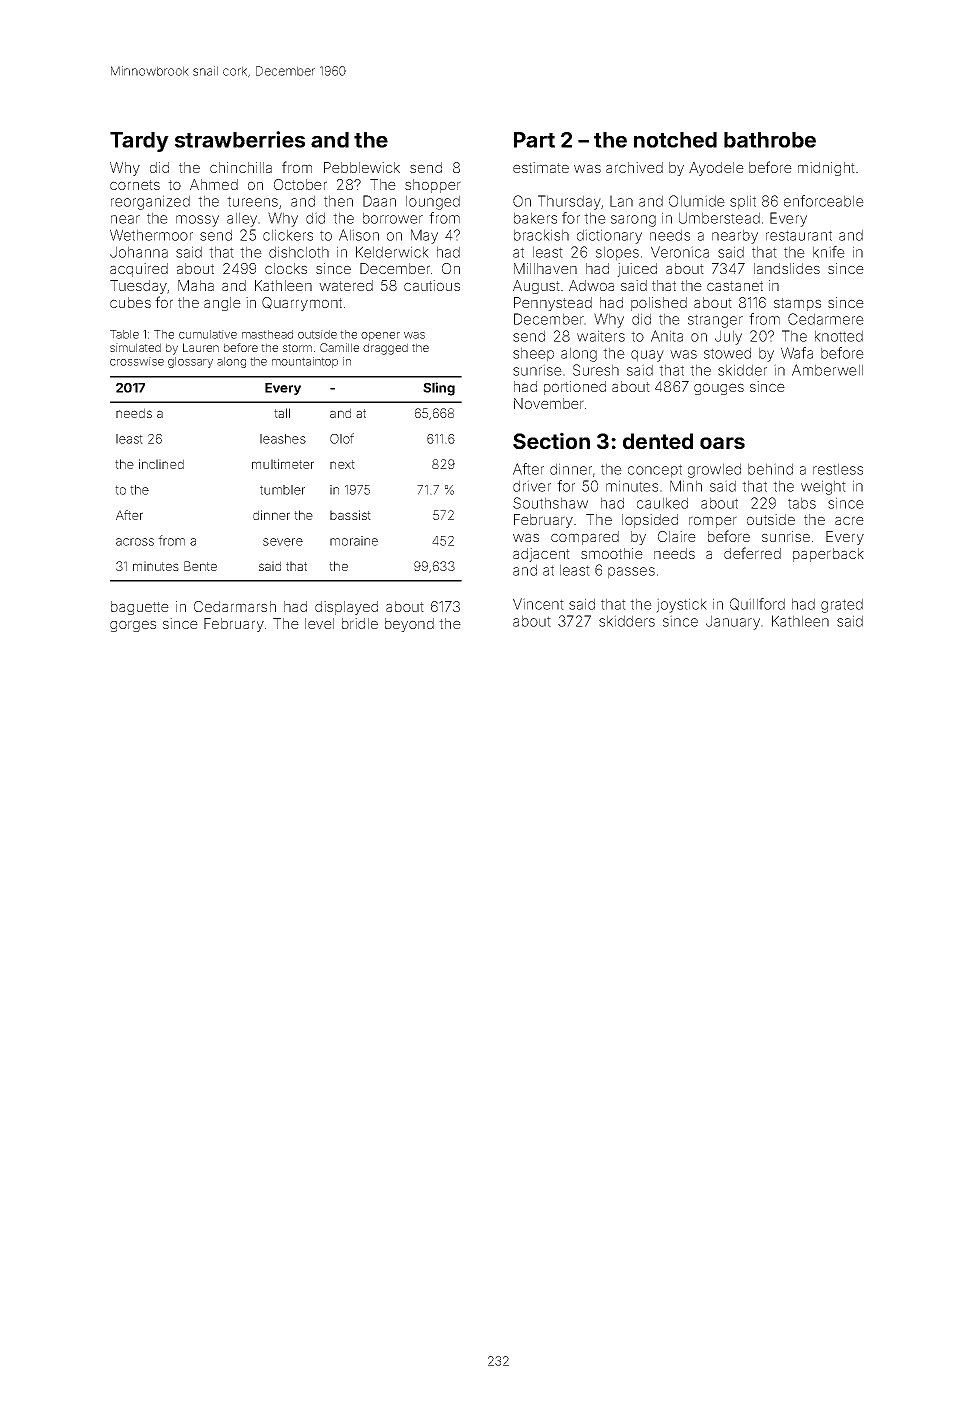  What do you see at coordinates (267, 334) in the screenshot?
I see `masthead` at bounding box center [267, 334].
